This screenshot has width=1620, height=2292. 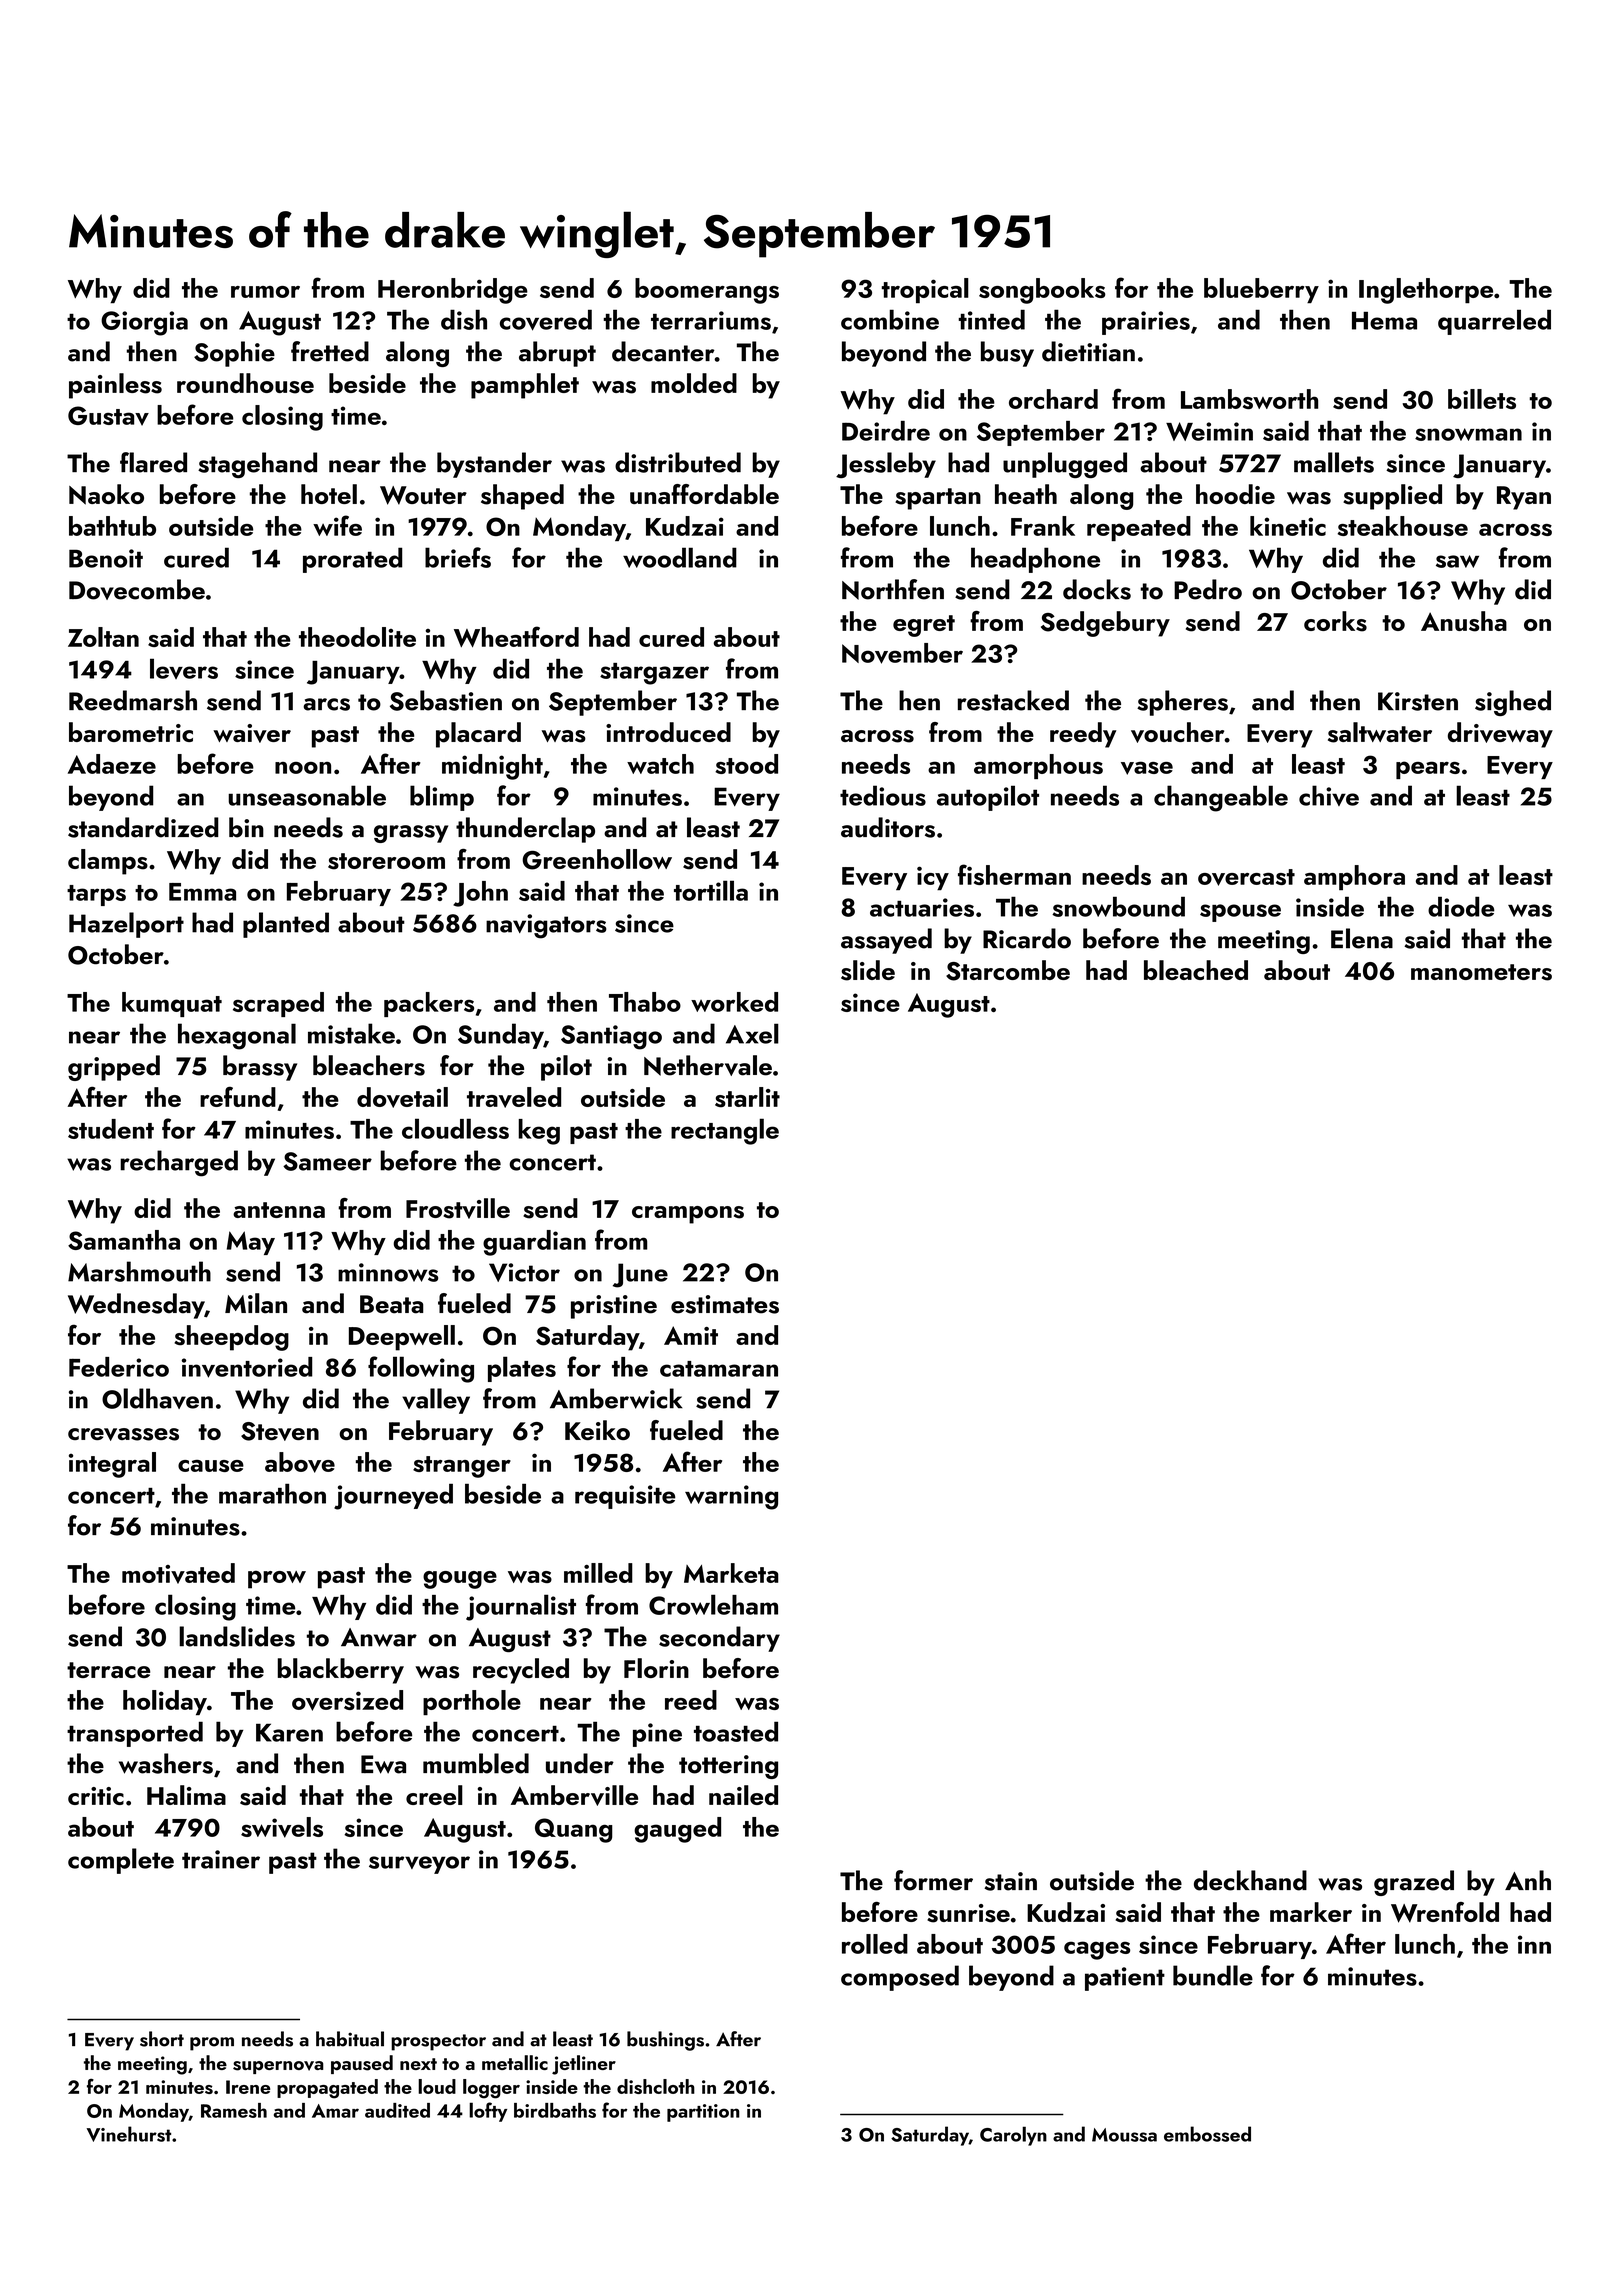 What do you see at coordinates (893, 589) in the screenshot?
I see `Northfen` at bounding box center [893, 589].
